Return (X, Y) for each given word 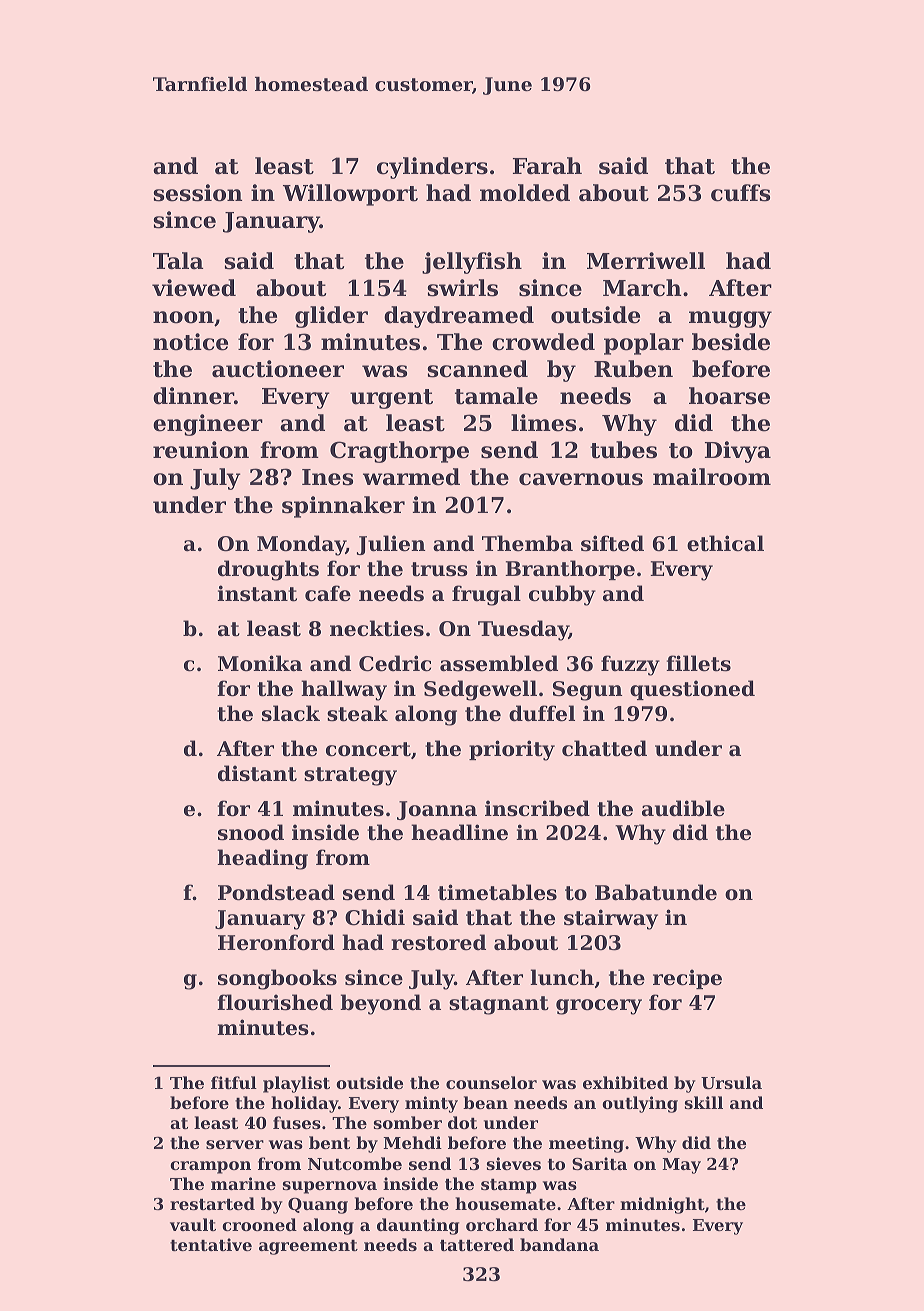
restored (438, 942)
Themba (527, 543)
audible (683, 808)
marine (243, 1183)
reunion (201, 450)
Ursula (731, 1082)
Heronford (276, 942)
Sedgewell (480, 690)
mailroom (712, 477)
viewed (194, 288)
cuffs (740, 193)
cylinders (432, 168)
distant (257, 773)
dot (462, 1122)
